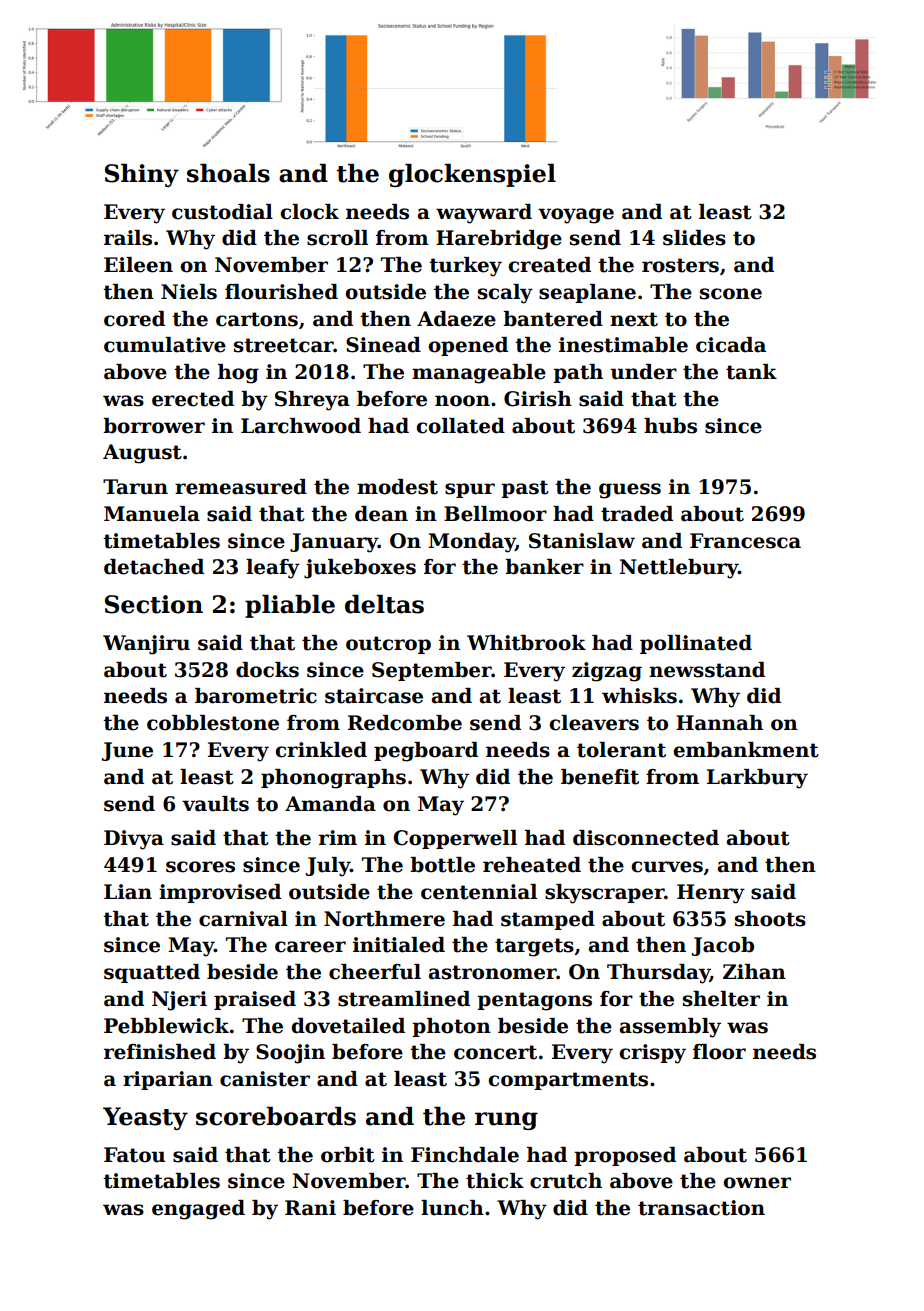 The height and width of the screenshot is (1311, 924). Describe the element at coordinates (731, 294) in the screenshot. I see `scone` at that location.
